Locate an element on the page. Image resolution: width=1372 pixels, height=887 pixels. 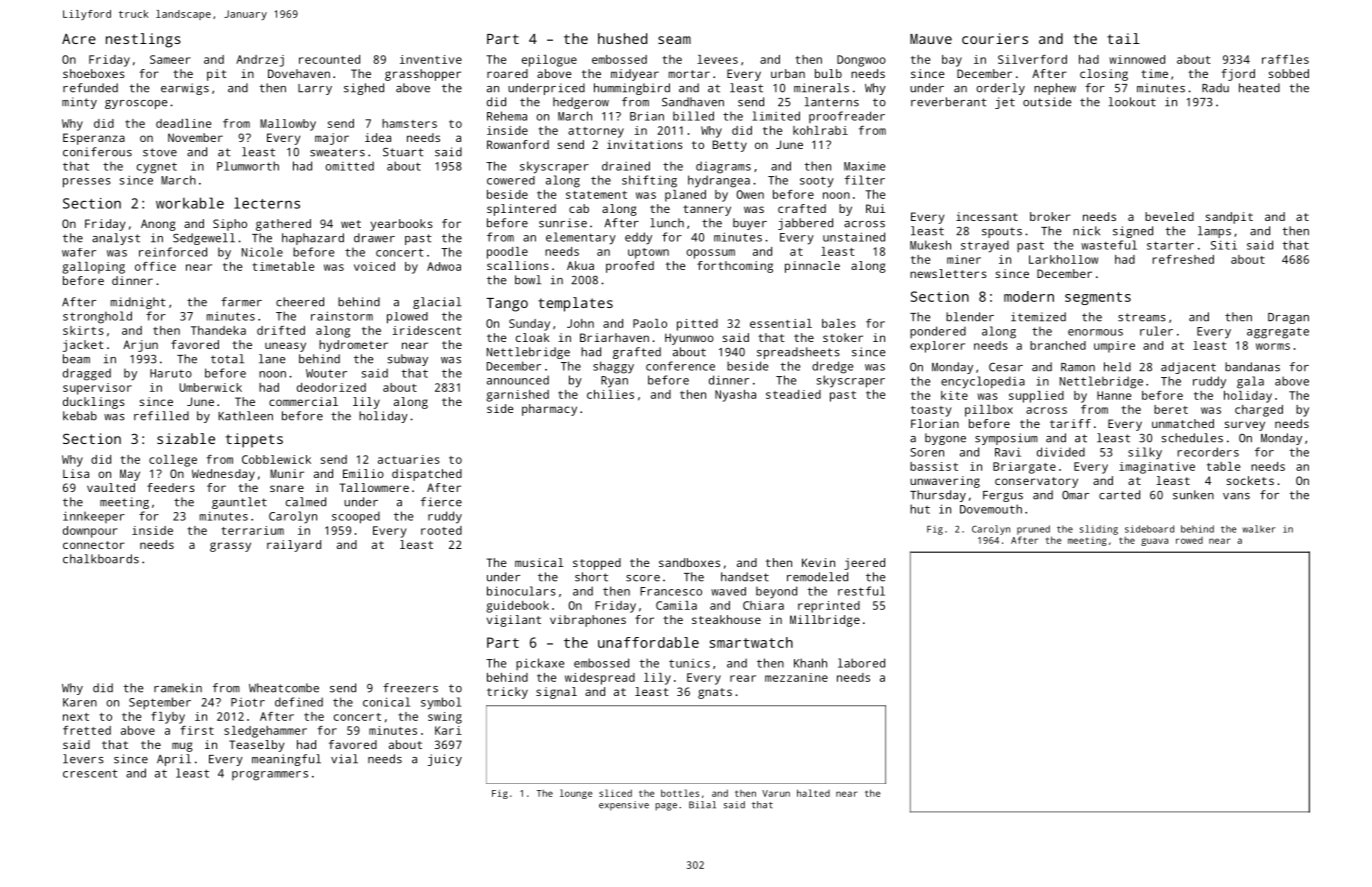
haphazard is located at coordinates (313, 239).
